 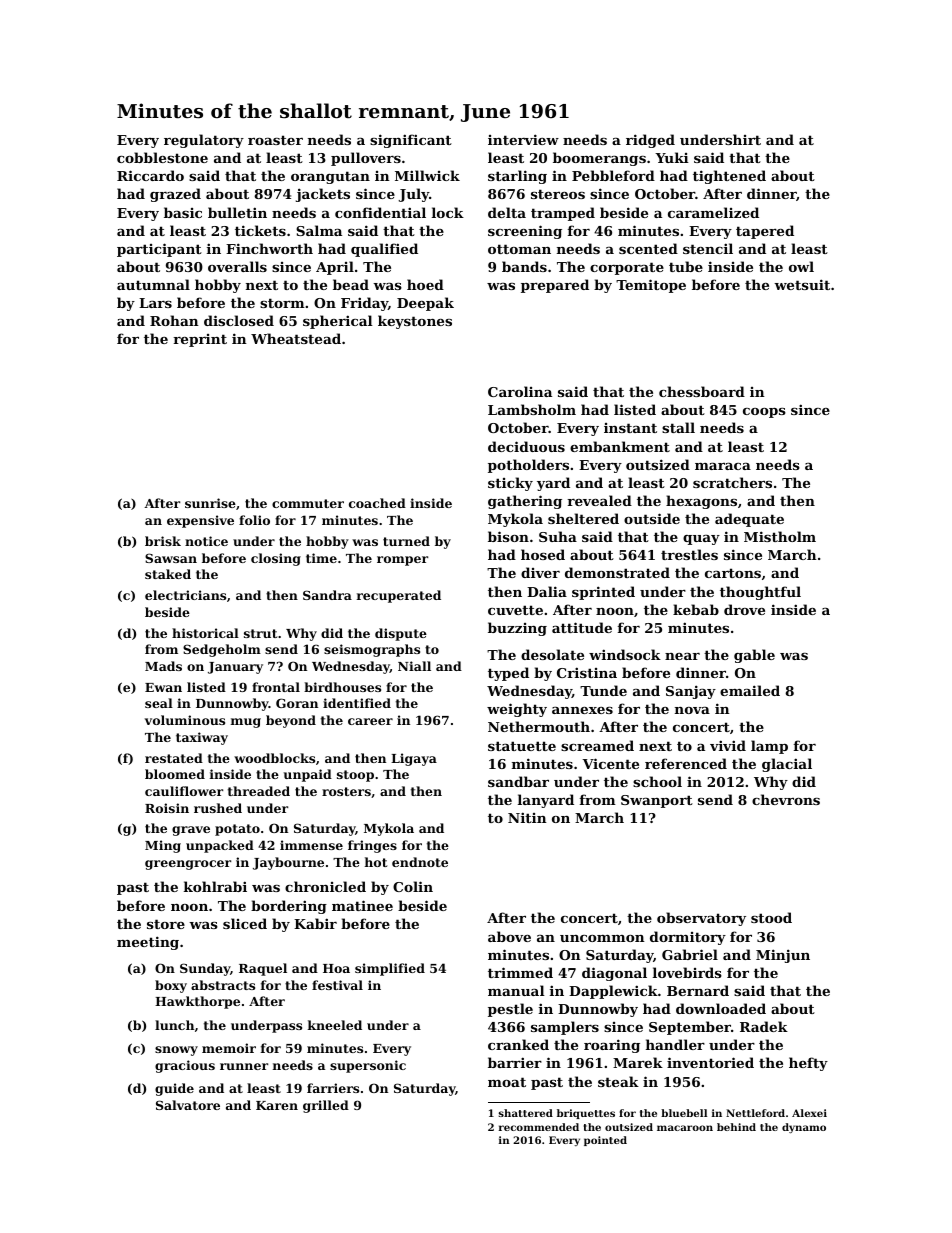 What do you see at coordinates (650, 141) in the screenshot?
I see `ridged` at bounding box center [650, 141].
